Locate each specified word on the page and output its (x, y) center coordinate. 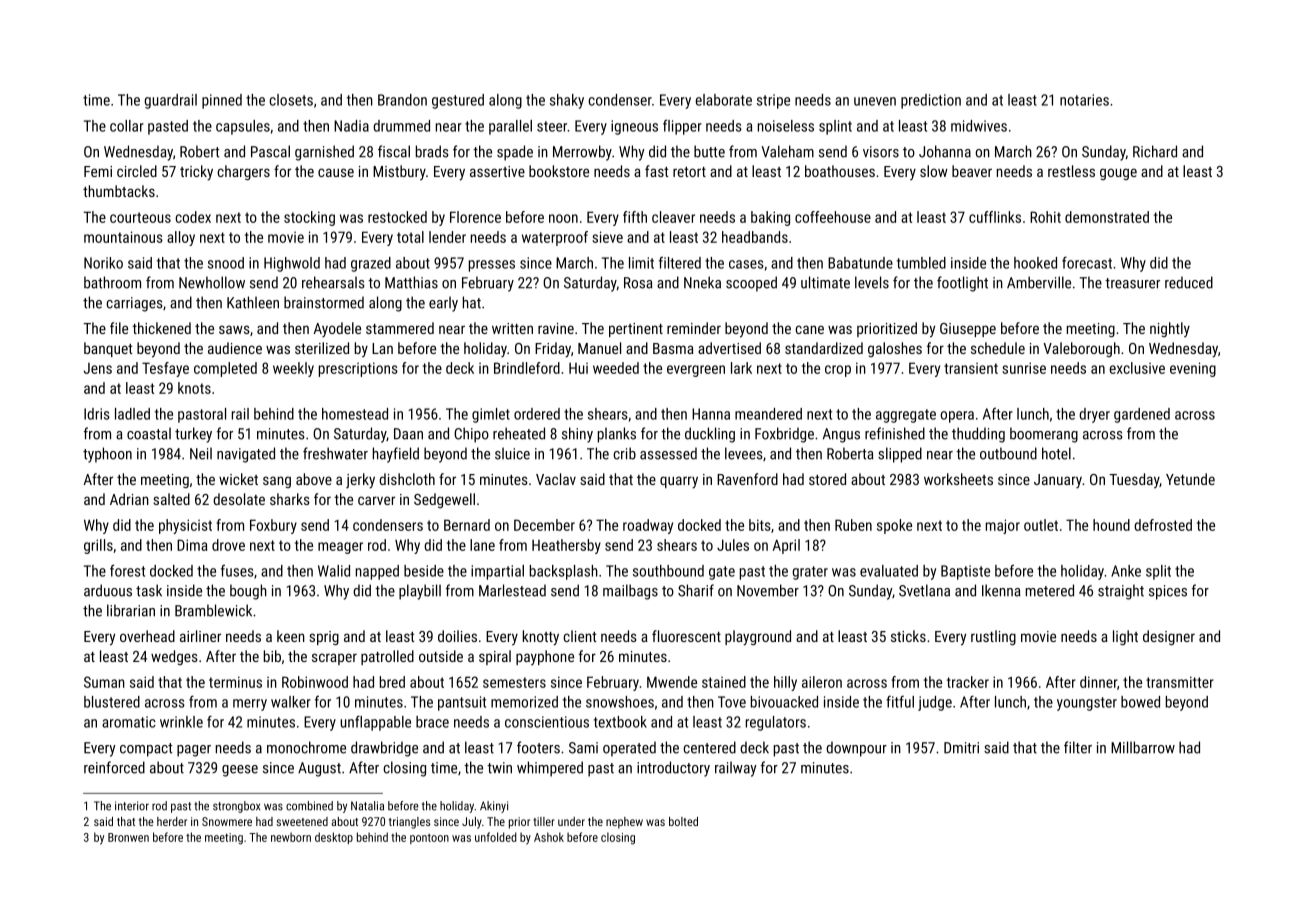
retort (689, 172)
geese (240, 771)
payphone (545, 657)
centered (709, 747)
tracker (968, 682)
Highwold (292, 264)
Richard (1155, 151)
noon (563, 218)
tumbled (921, 263)
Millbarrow (1143, 747)
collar (127, 126)
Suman (104, 682)
